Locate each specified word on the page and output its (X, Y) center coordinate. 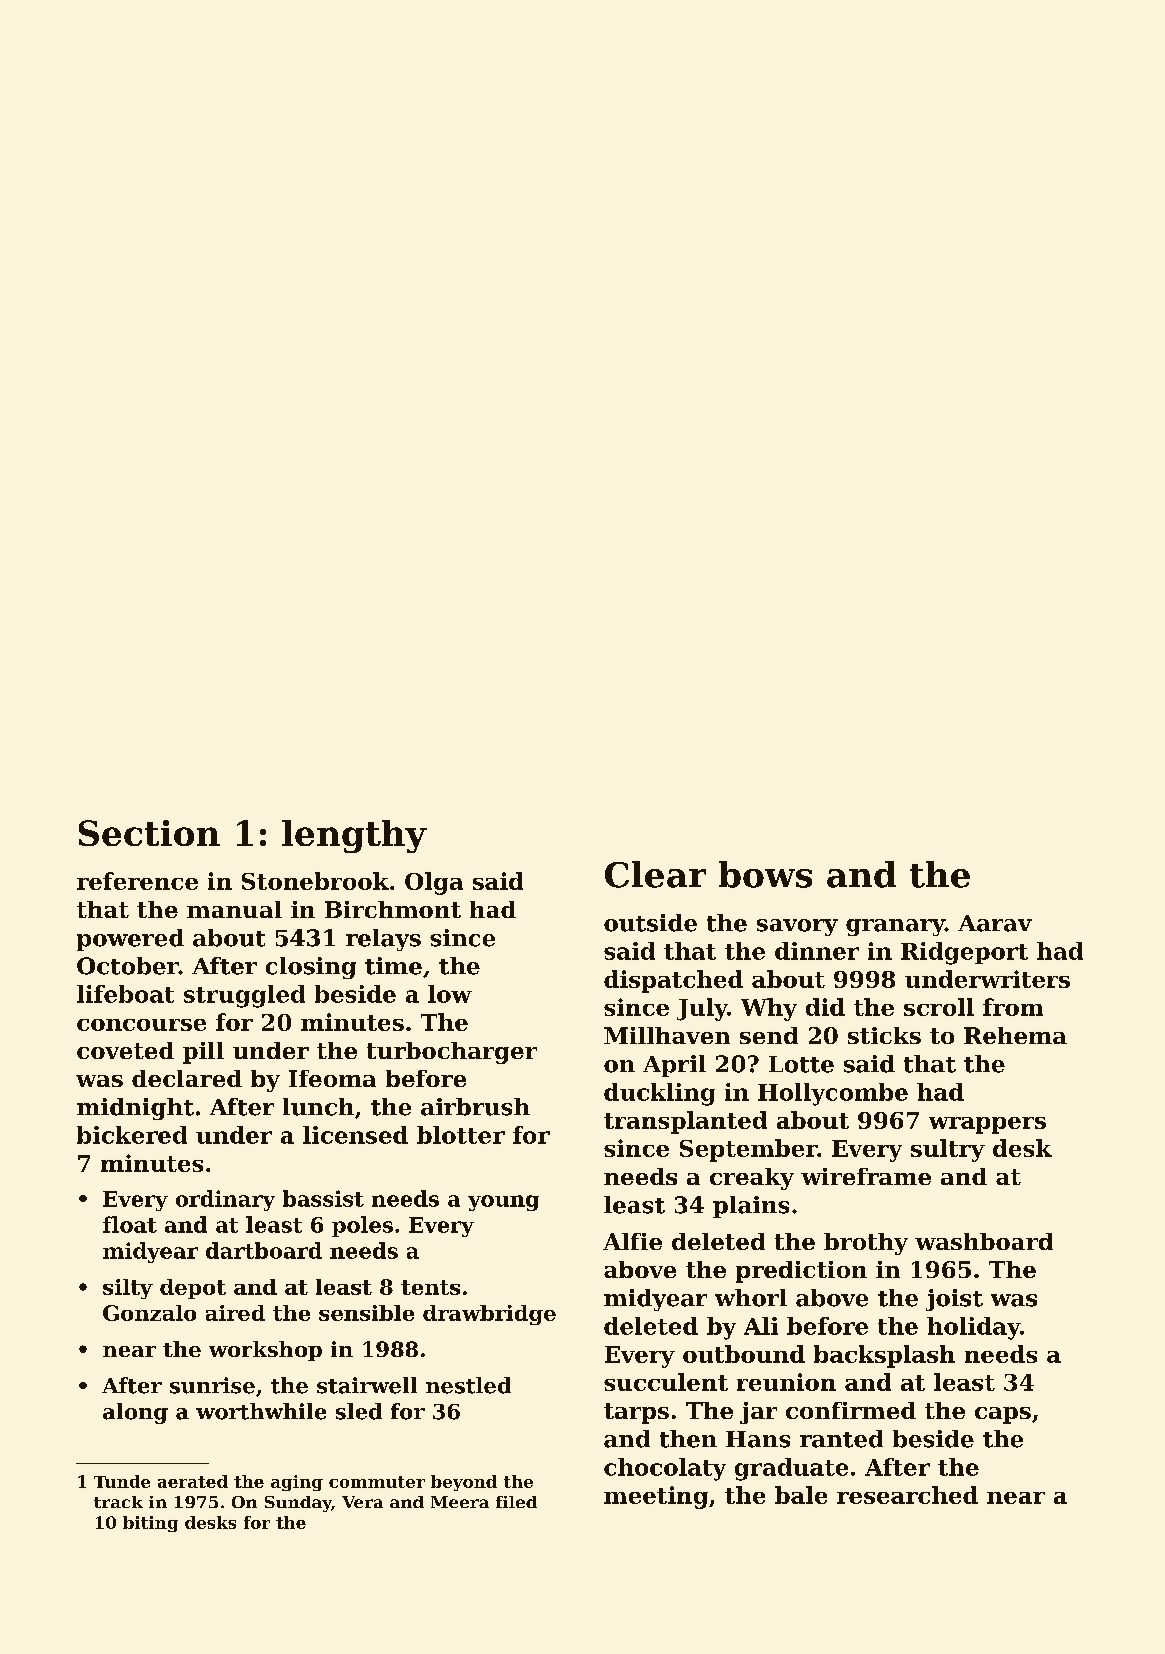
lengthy (354, 836)
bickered (132, 1135)
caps (1003, 1415)
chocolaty (665, 1469)
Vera (362, 1502)
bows (765, 874)
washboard (984, 1241)
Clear (655, 874)
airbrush (475, 1107)
